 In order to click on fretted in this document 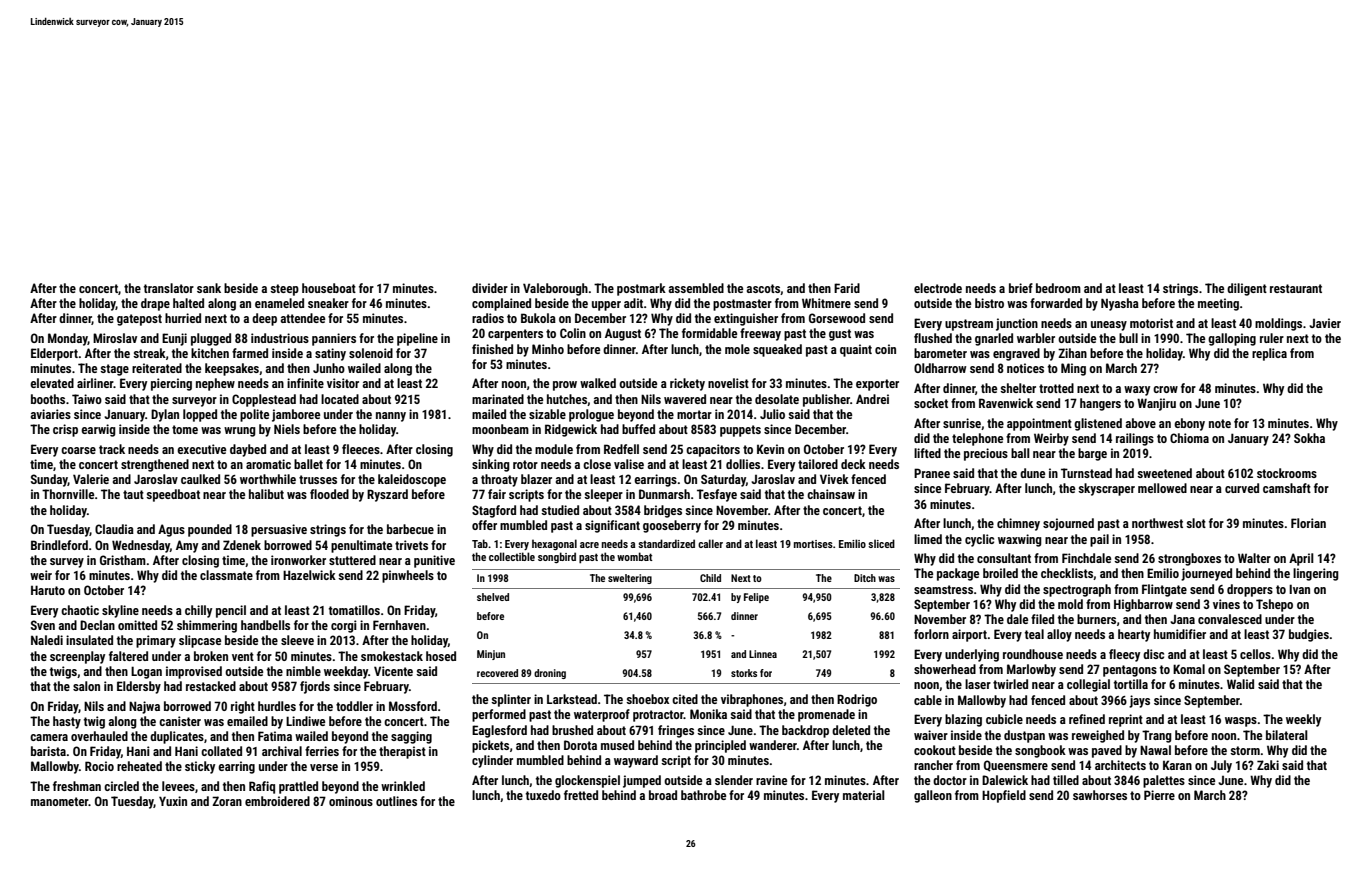, I will do `click(581, 795)`.
